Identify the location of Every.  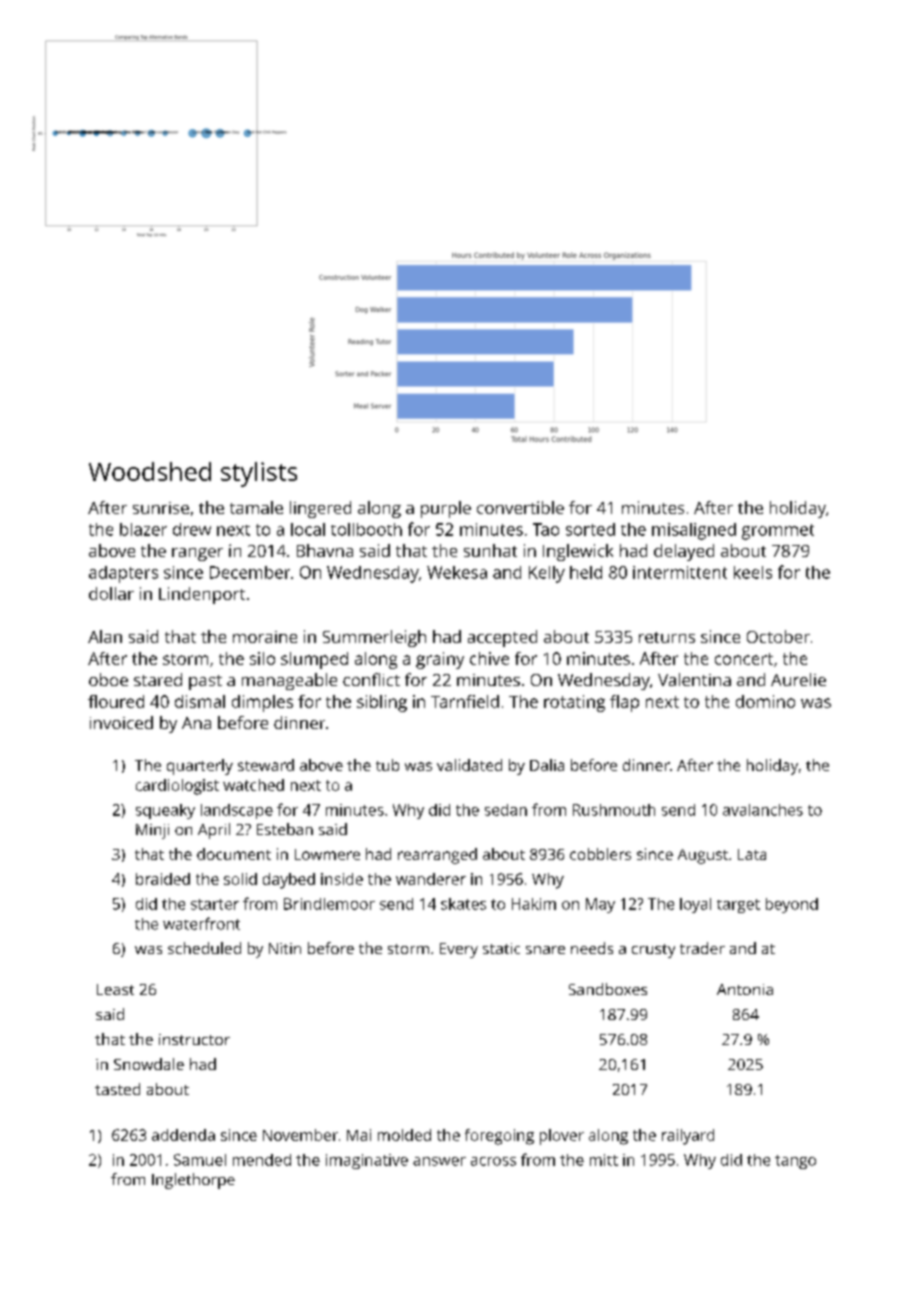
(459, 950).
